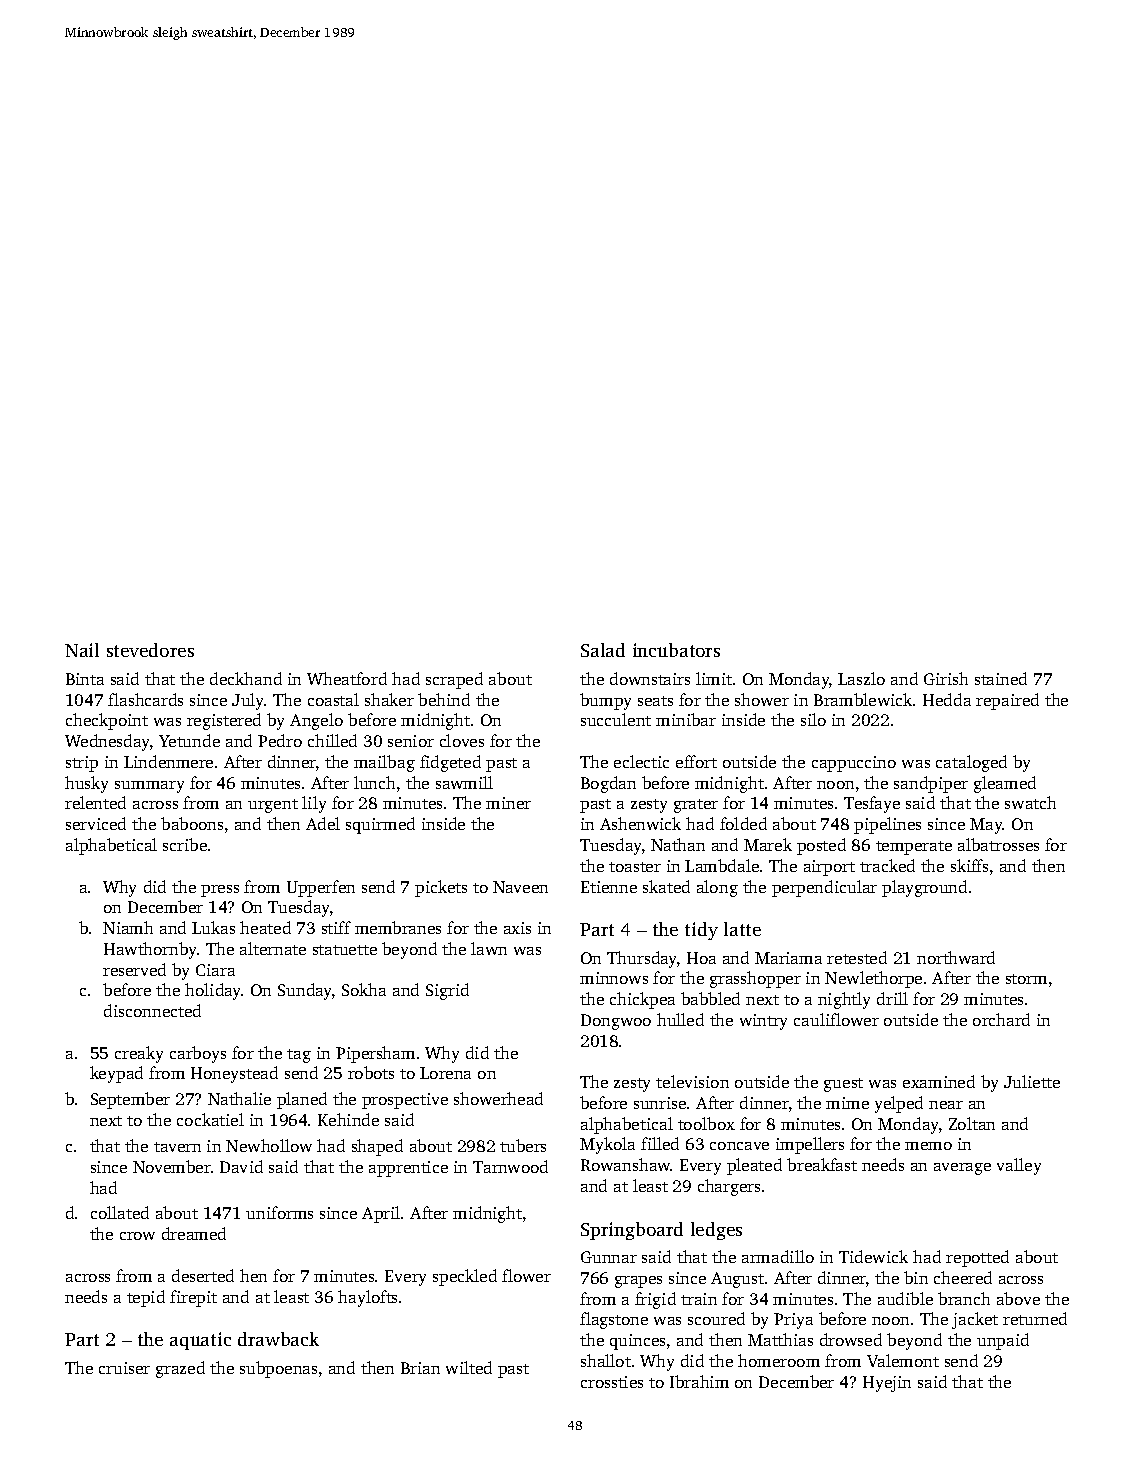  What do you see at coordinates (185, 844) in the screenshot?
I see `scribe` at bounding box center [185, 844].
